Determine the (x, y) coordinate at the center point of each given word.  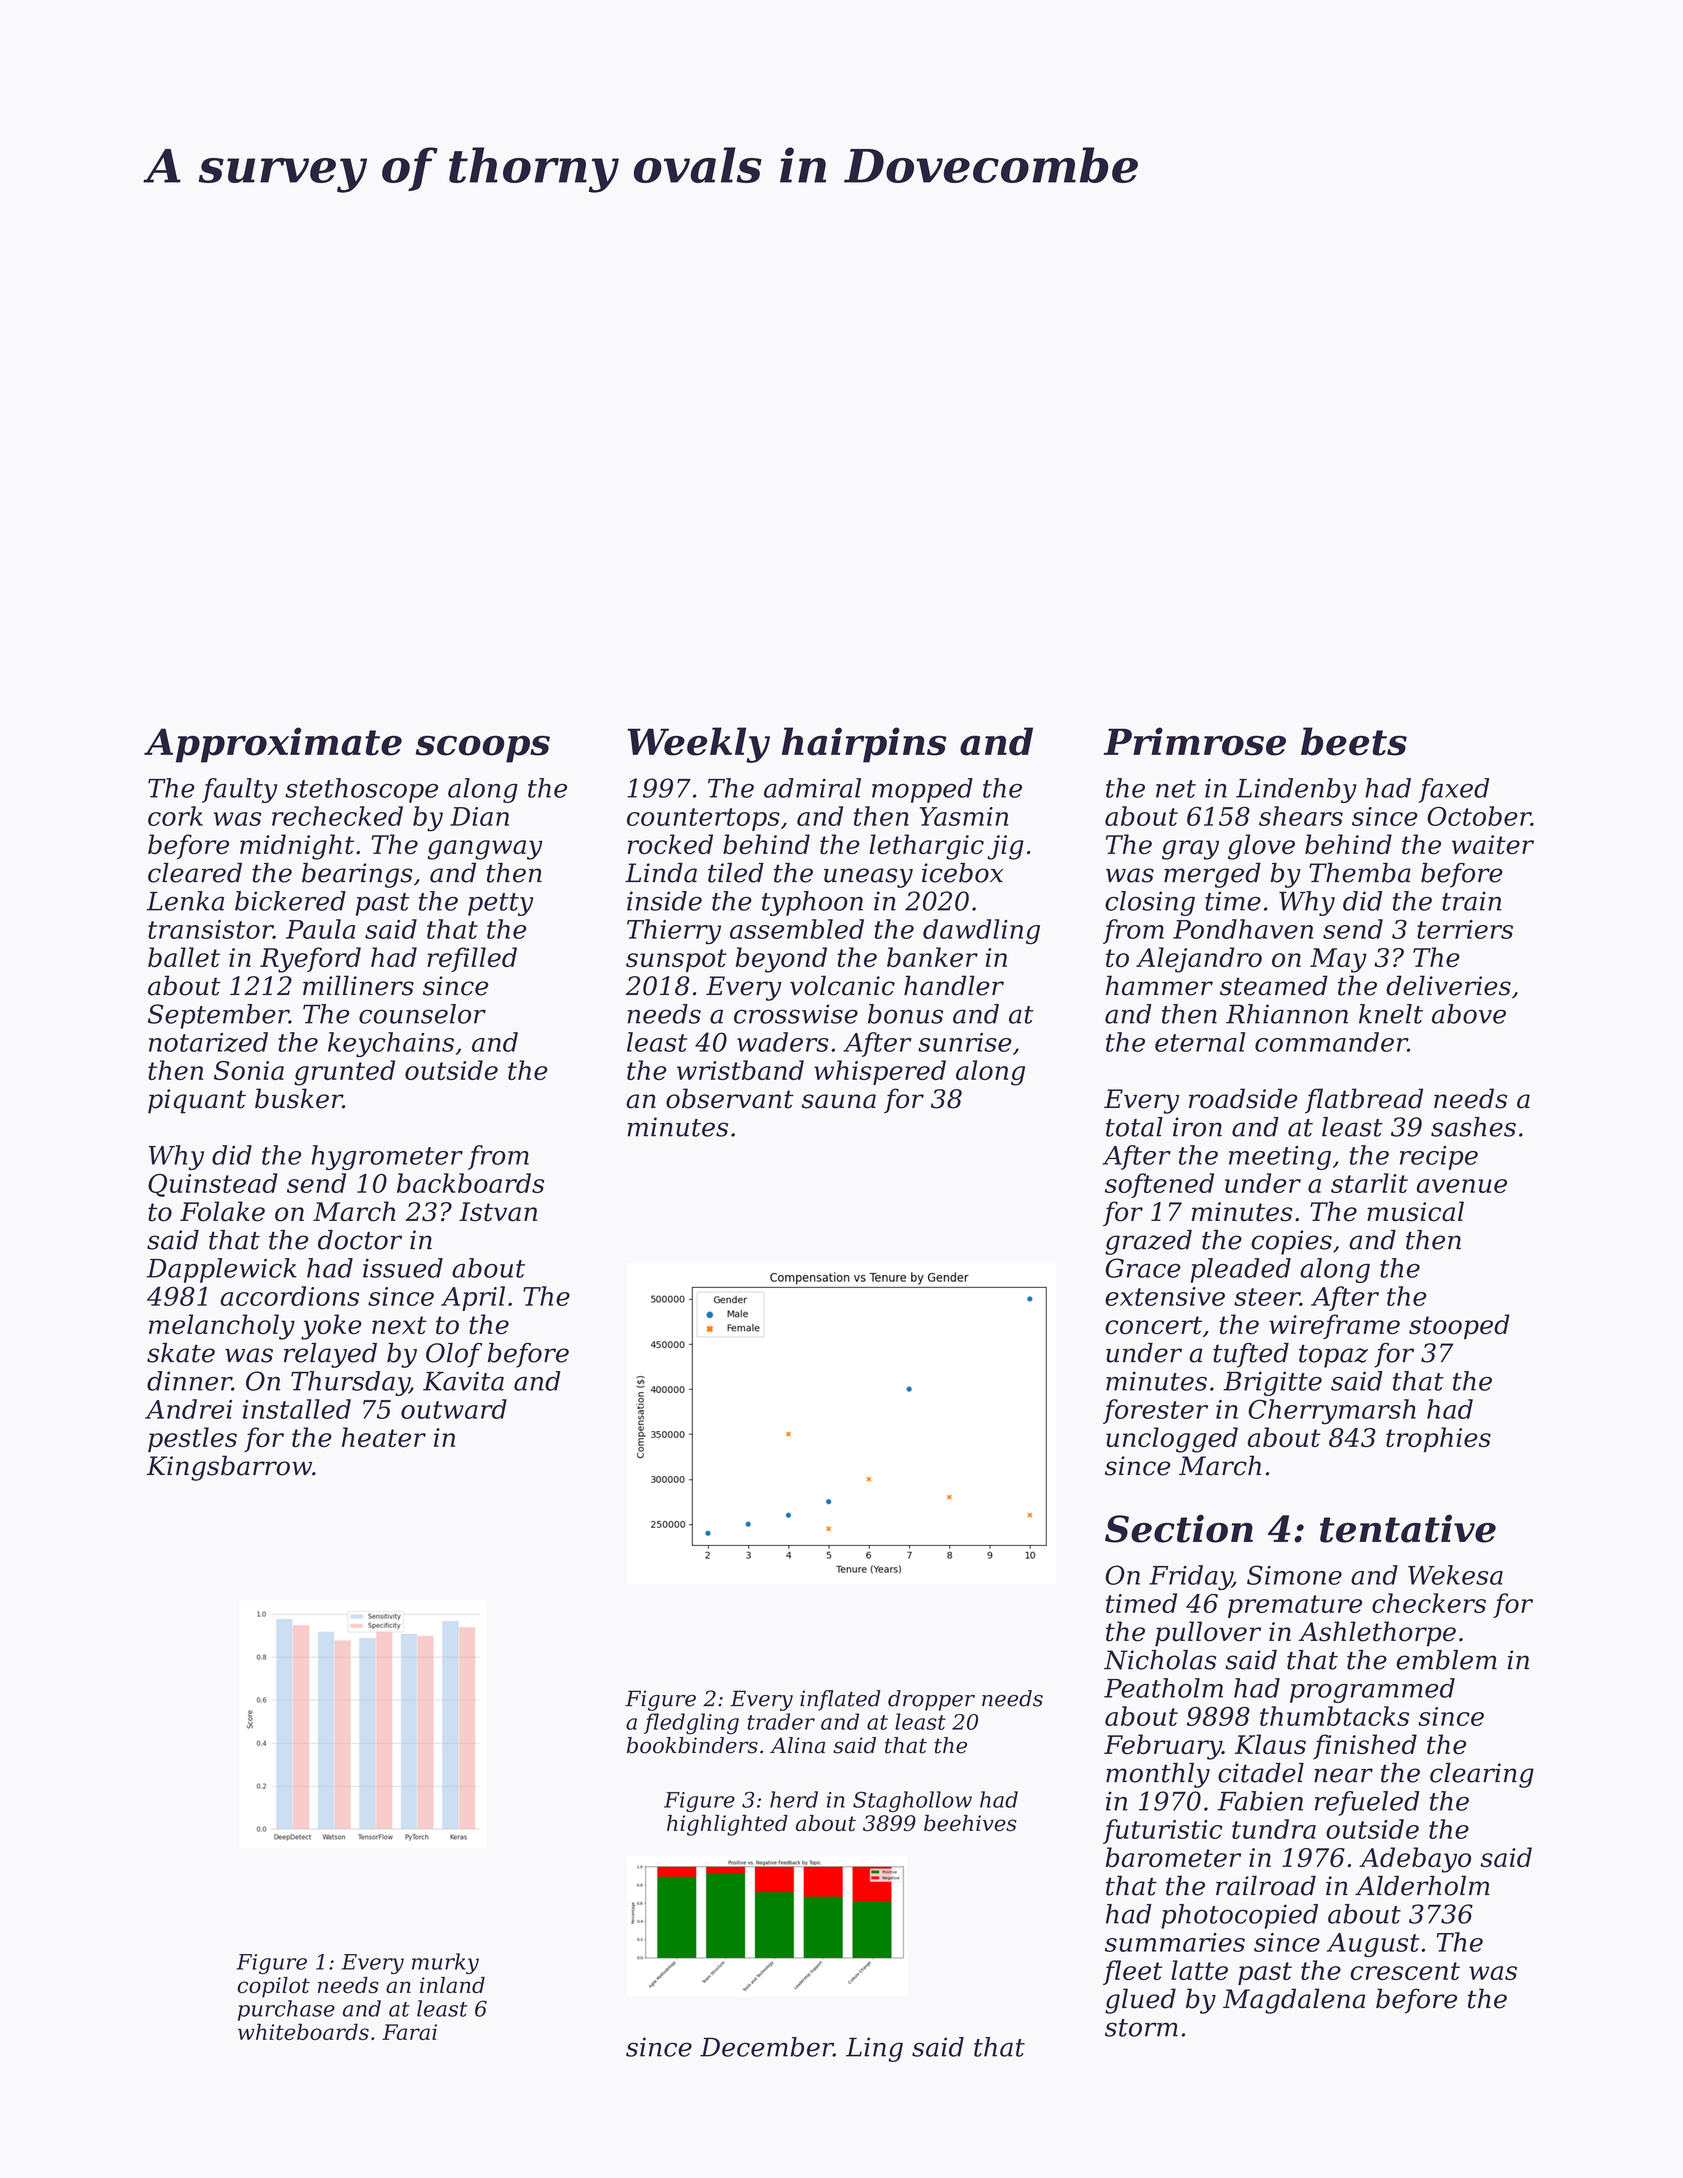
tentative (1408, 1528)
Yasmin (964, 816)
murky (445, 1963)
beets (1354, 741)
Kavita (463, 1381)
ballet (184, 957)
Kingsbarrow (229, 1468)
